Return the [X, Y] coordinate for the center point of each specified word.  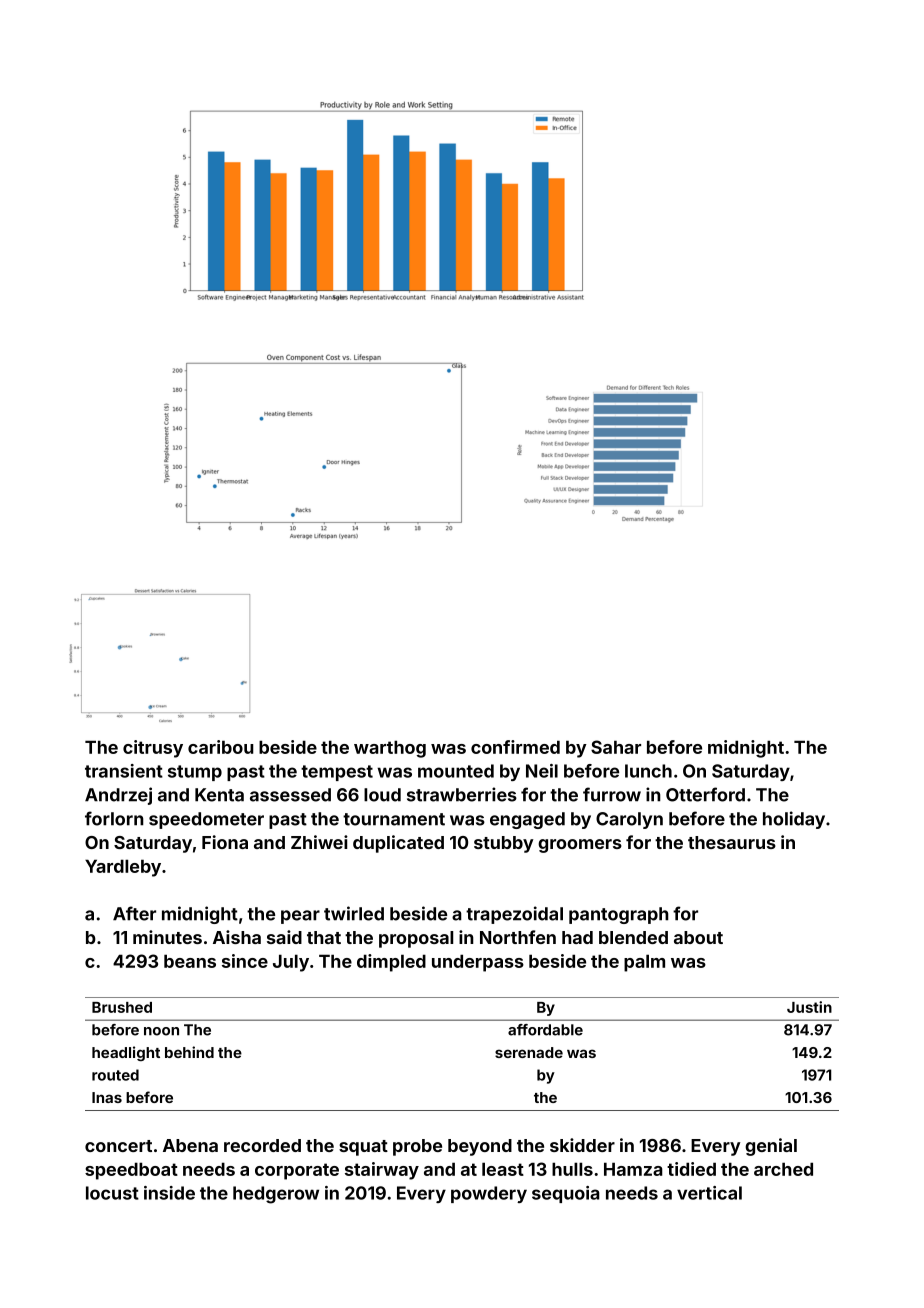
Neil [542, 771]
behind [189, 1052]
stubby [503, 844]
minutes [167, 937]
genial [771, 1147]
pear [300, 917]
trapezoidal [514, 915]
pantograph [618, 915]
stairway [382, 1171]
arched [783, 1169]
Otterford [705, 794]
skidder [582, 1145]
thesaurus [732, 842]
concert [118, 1146]
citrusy [153, 749]
